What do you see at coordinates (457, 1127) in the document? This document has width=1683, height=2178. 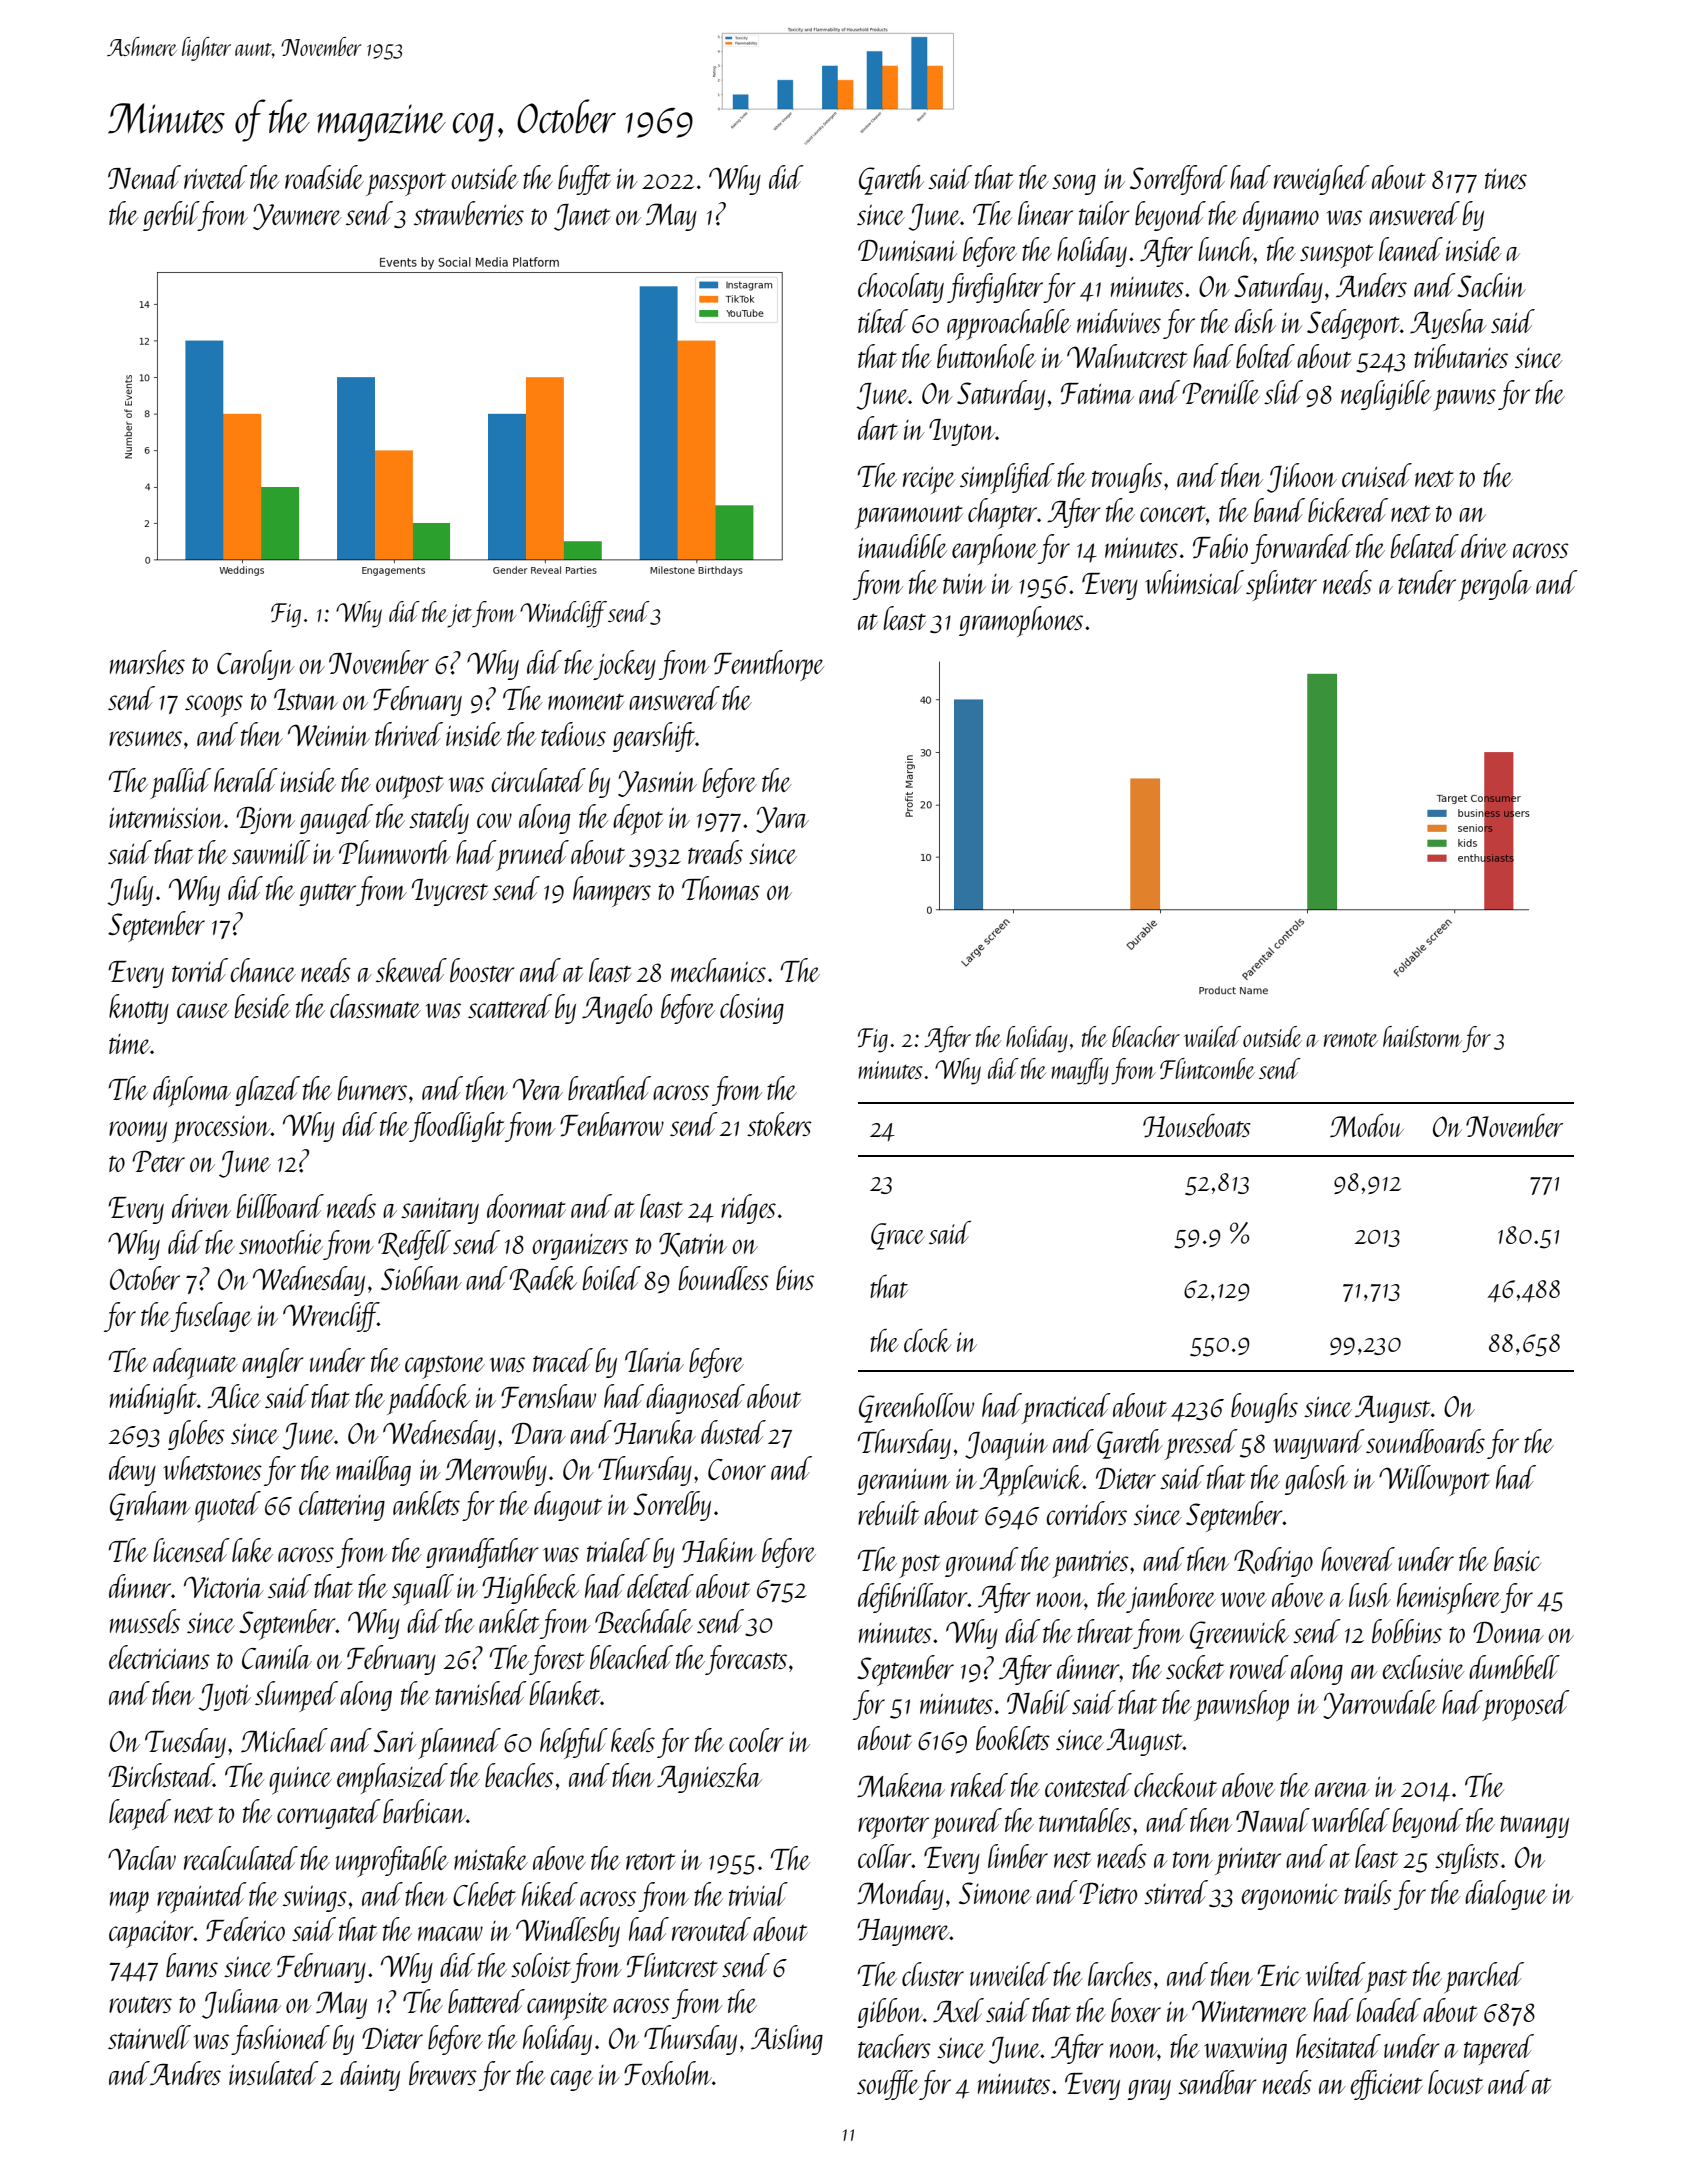 I see `floodlight` at bounding box center [457, 1127].
